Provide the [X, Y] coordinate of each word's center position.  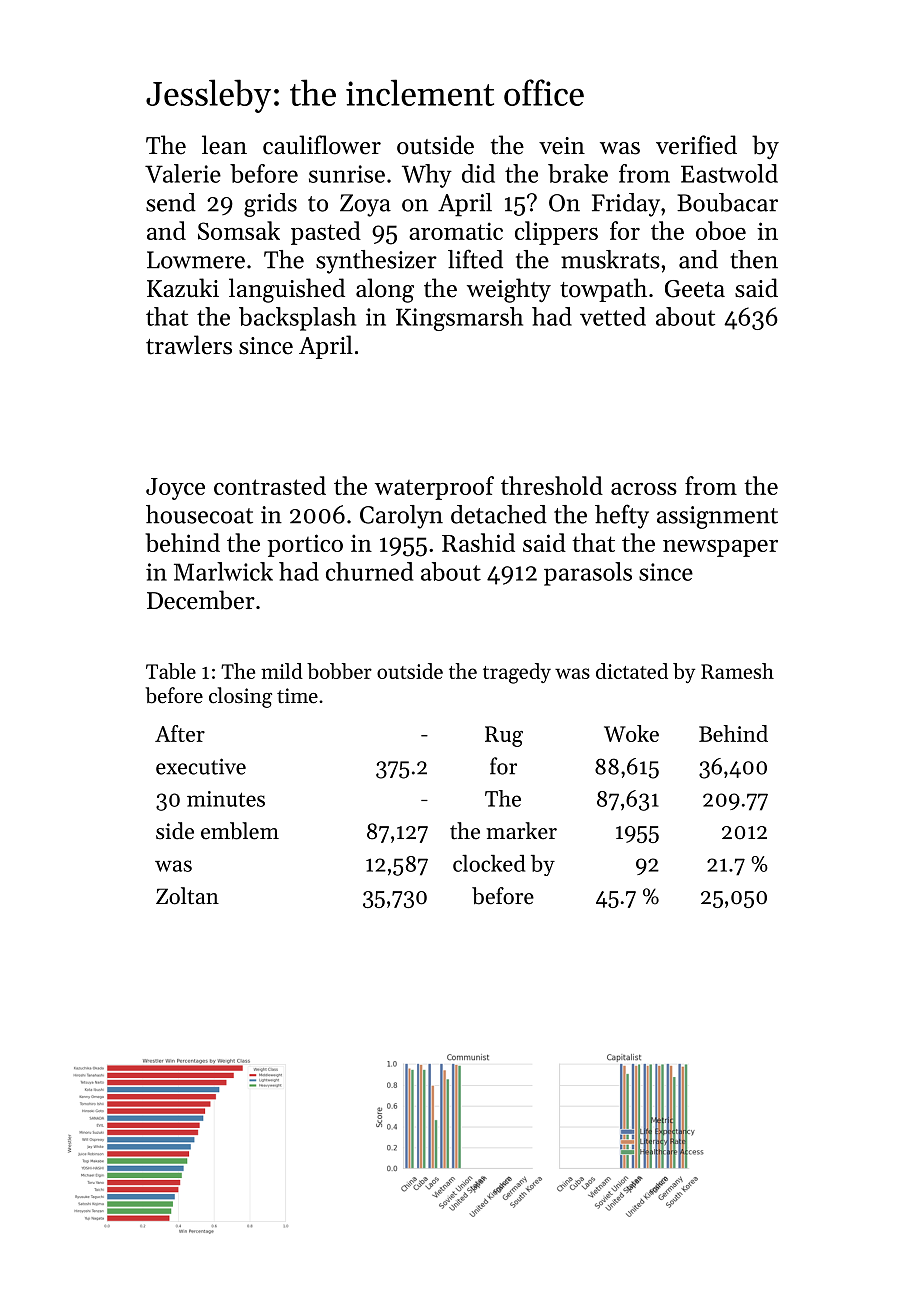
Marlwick [223, 571]
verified [696, 145]
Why [427, 176]
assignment [717, 517]
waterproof [434, 488]
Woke [631, 733]
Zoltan [187, 896]
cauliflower [322, 145]
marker [521, 831]
